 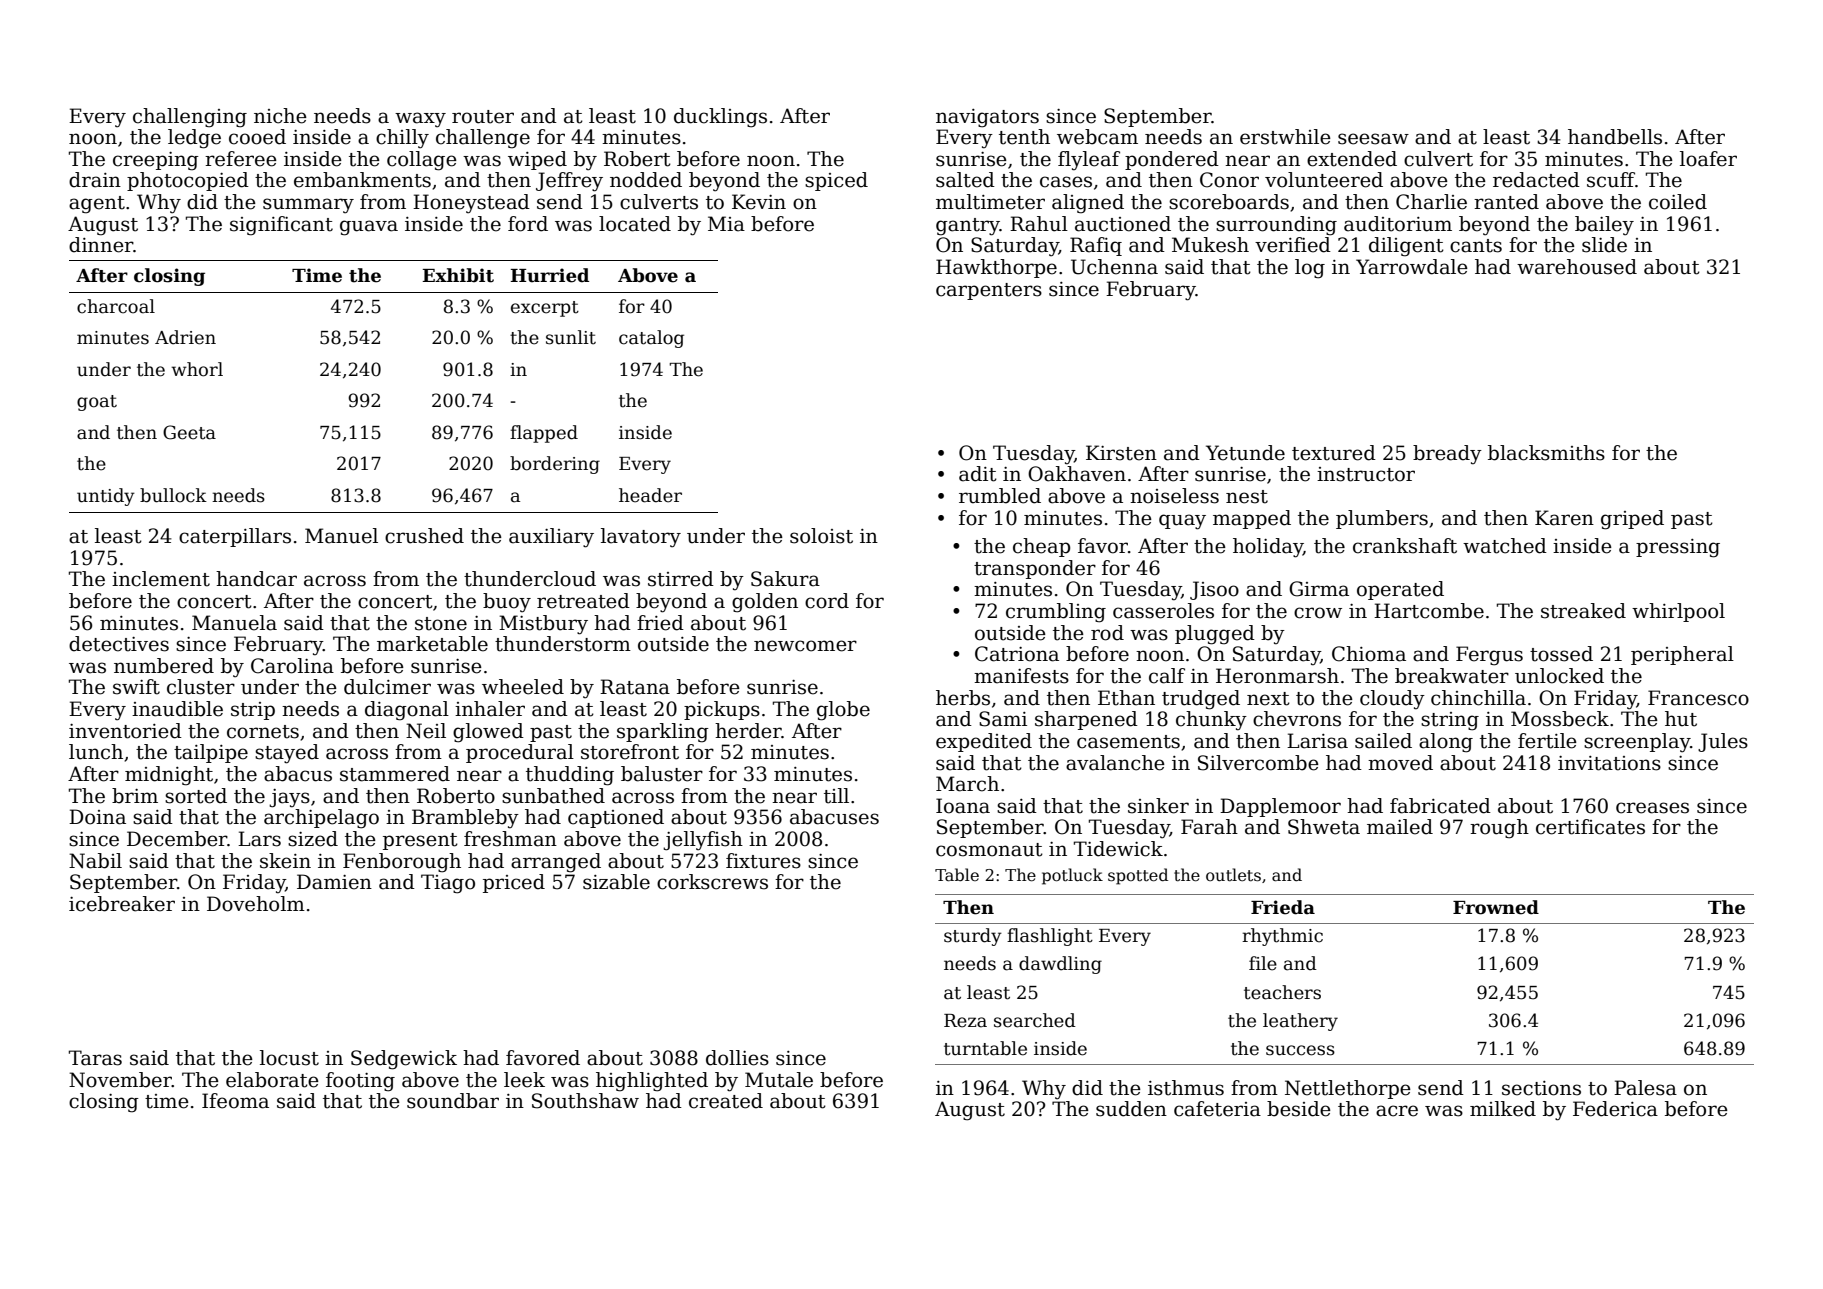 I want to click on warehoused, so click(x=1577, y=267).
